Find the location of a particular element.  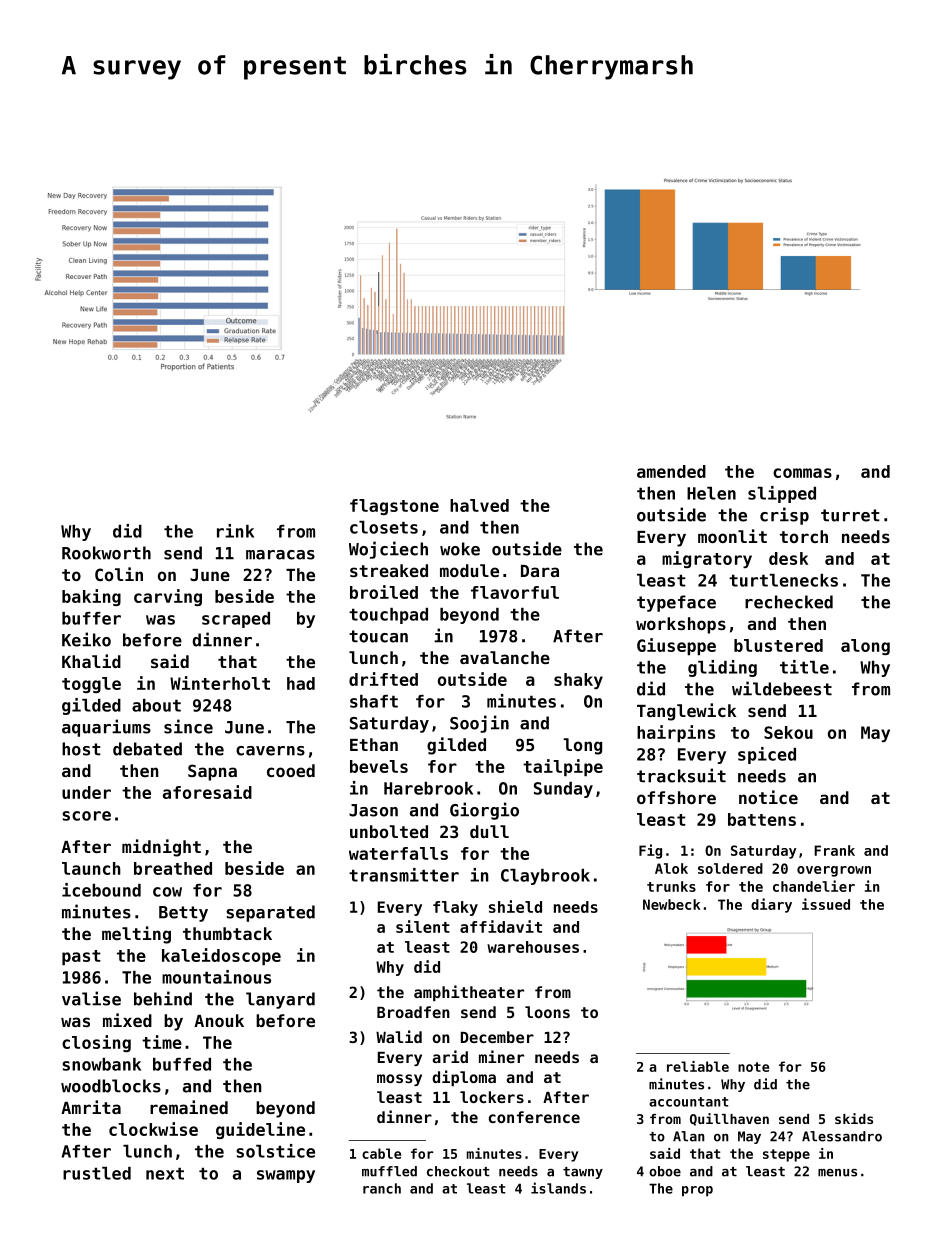

halved is located at coordinates (479, 505).
